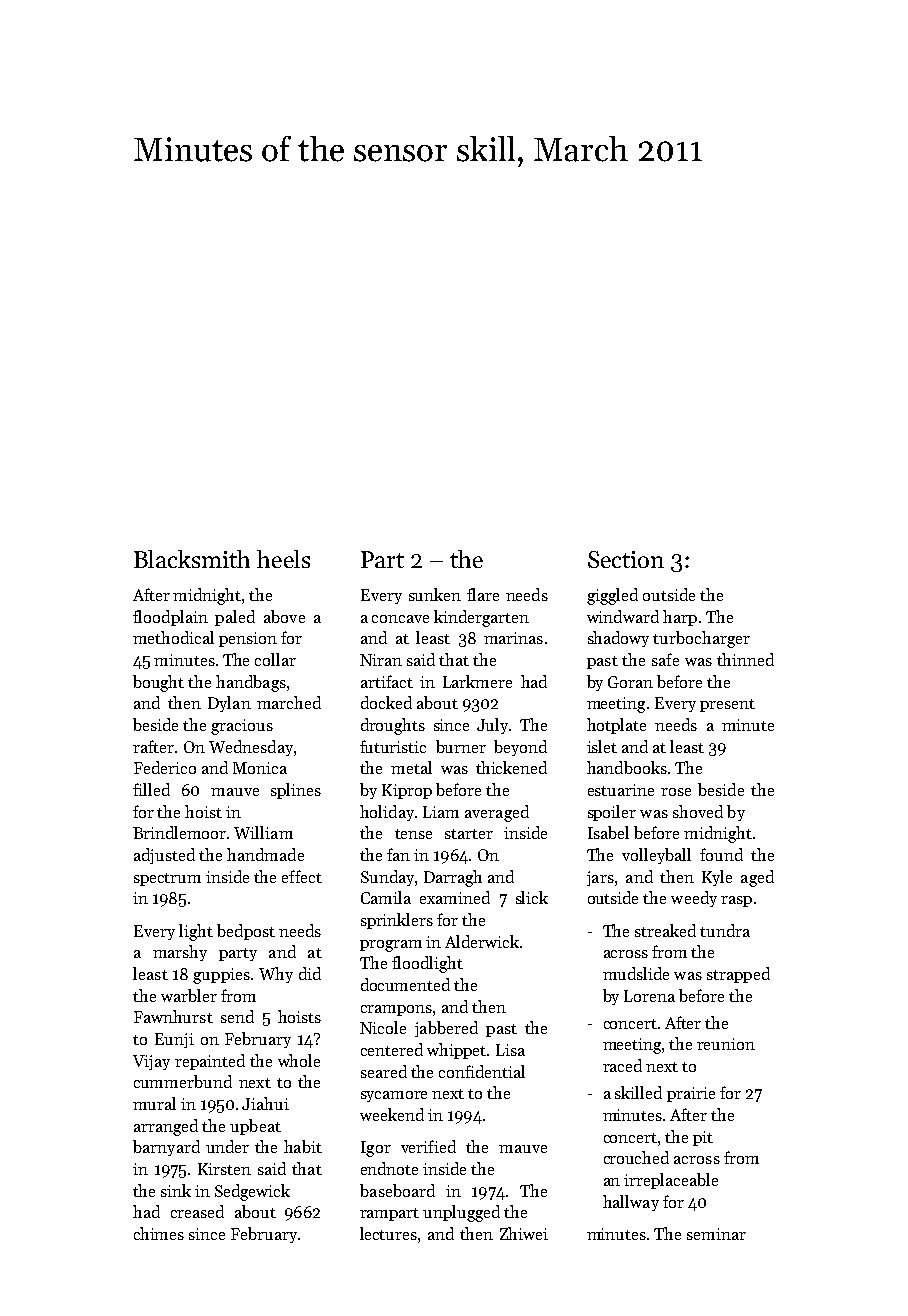  What do you see at coordinates (154, 1103) in the screenshot?
I see `mural` at bounding box center [154, 1103].
